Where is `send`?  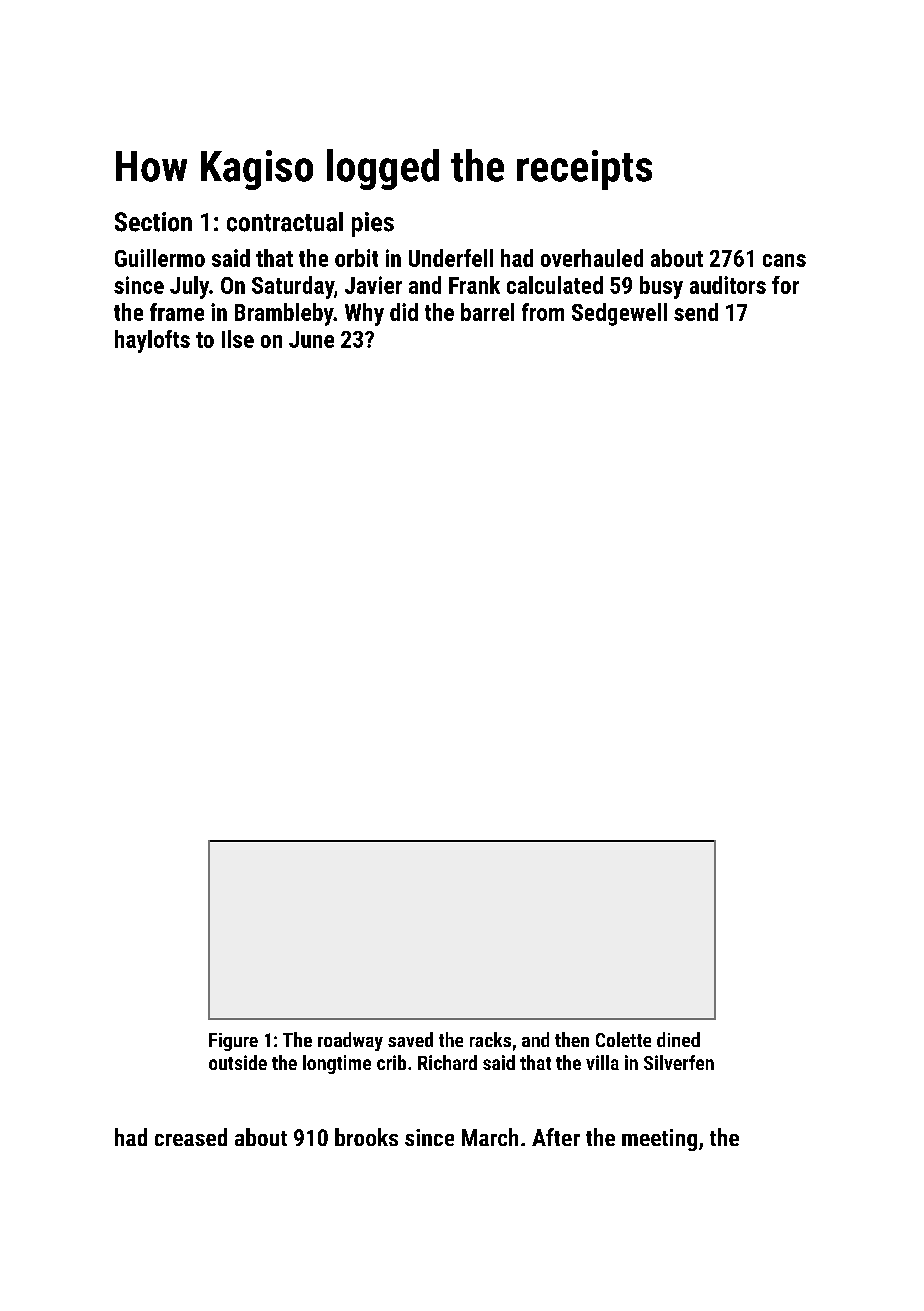 send is located at coordinates (696, 312).
